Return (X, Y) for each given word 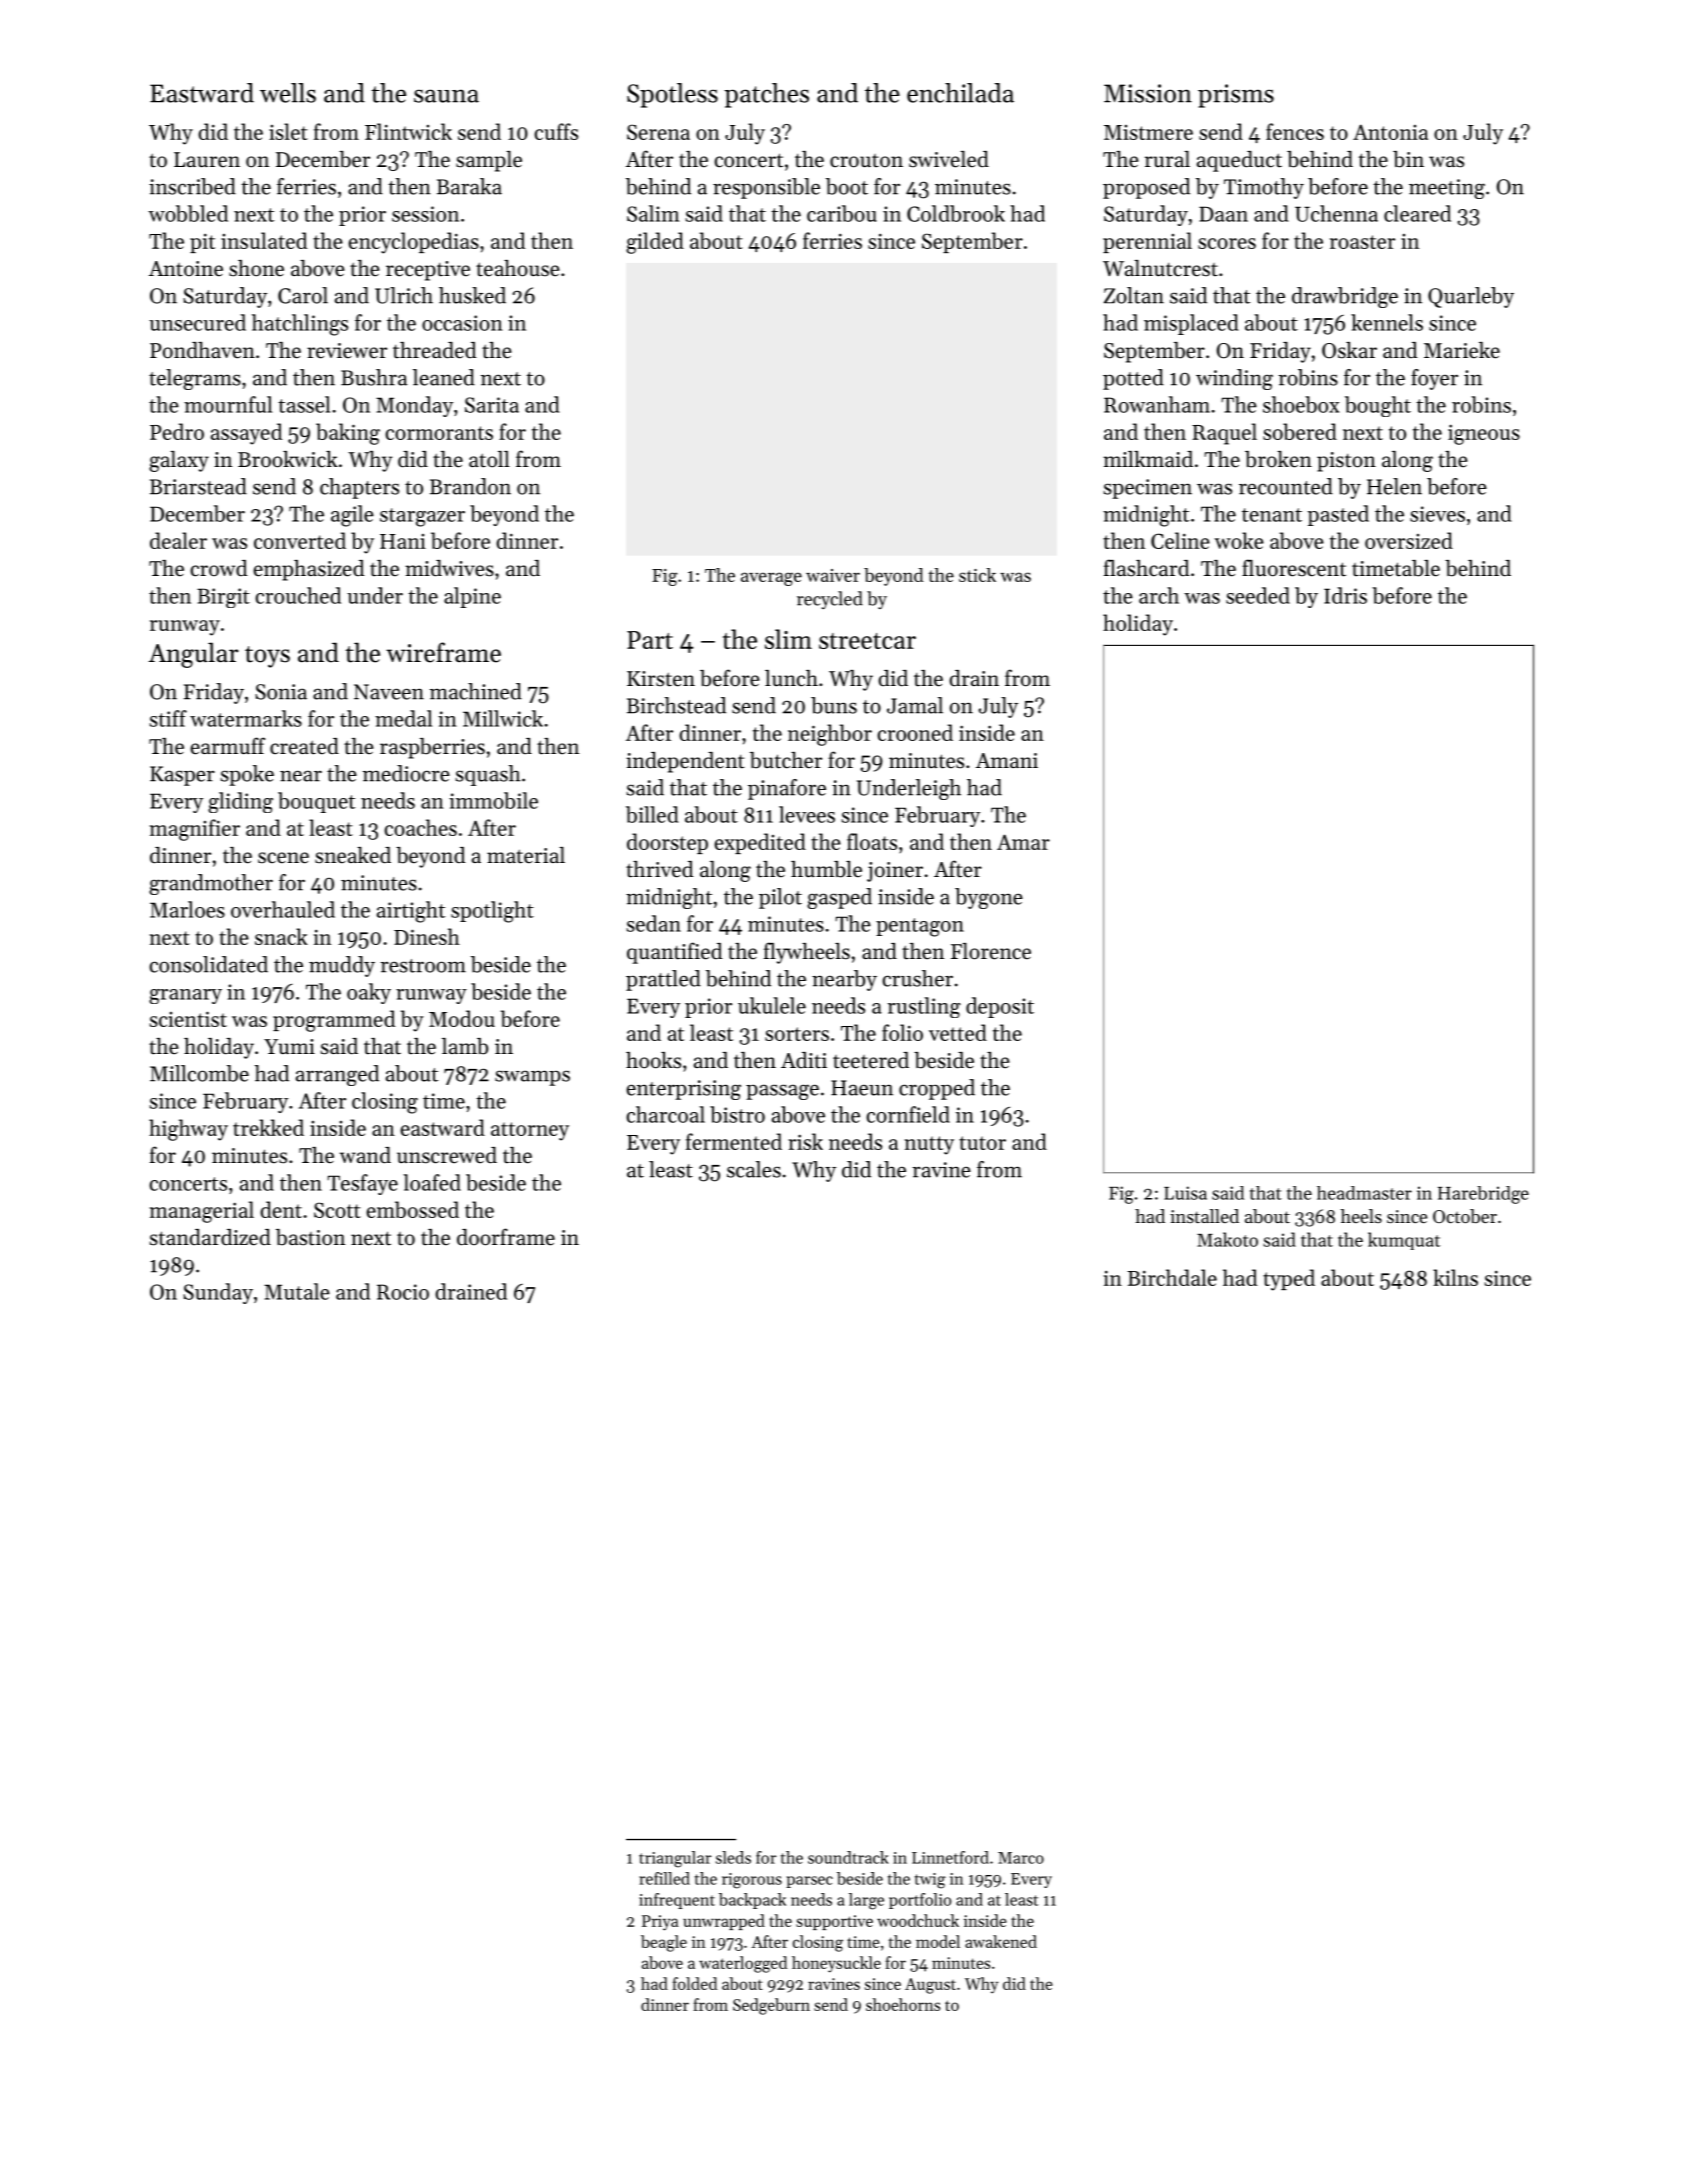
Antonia (1390, 132)
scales (754, 1169)
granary (185, 996)
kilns (1455, 1277)
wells (288, 93)
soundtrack (848, 1857)
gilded (655, 243)
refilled (664, 1878)
